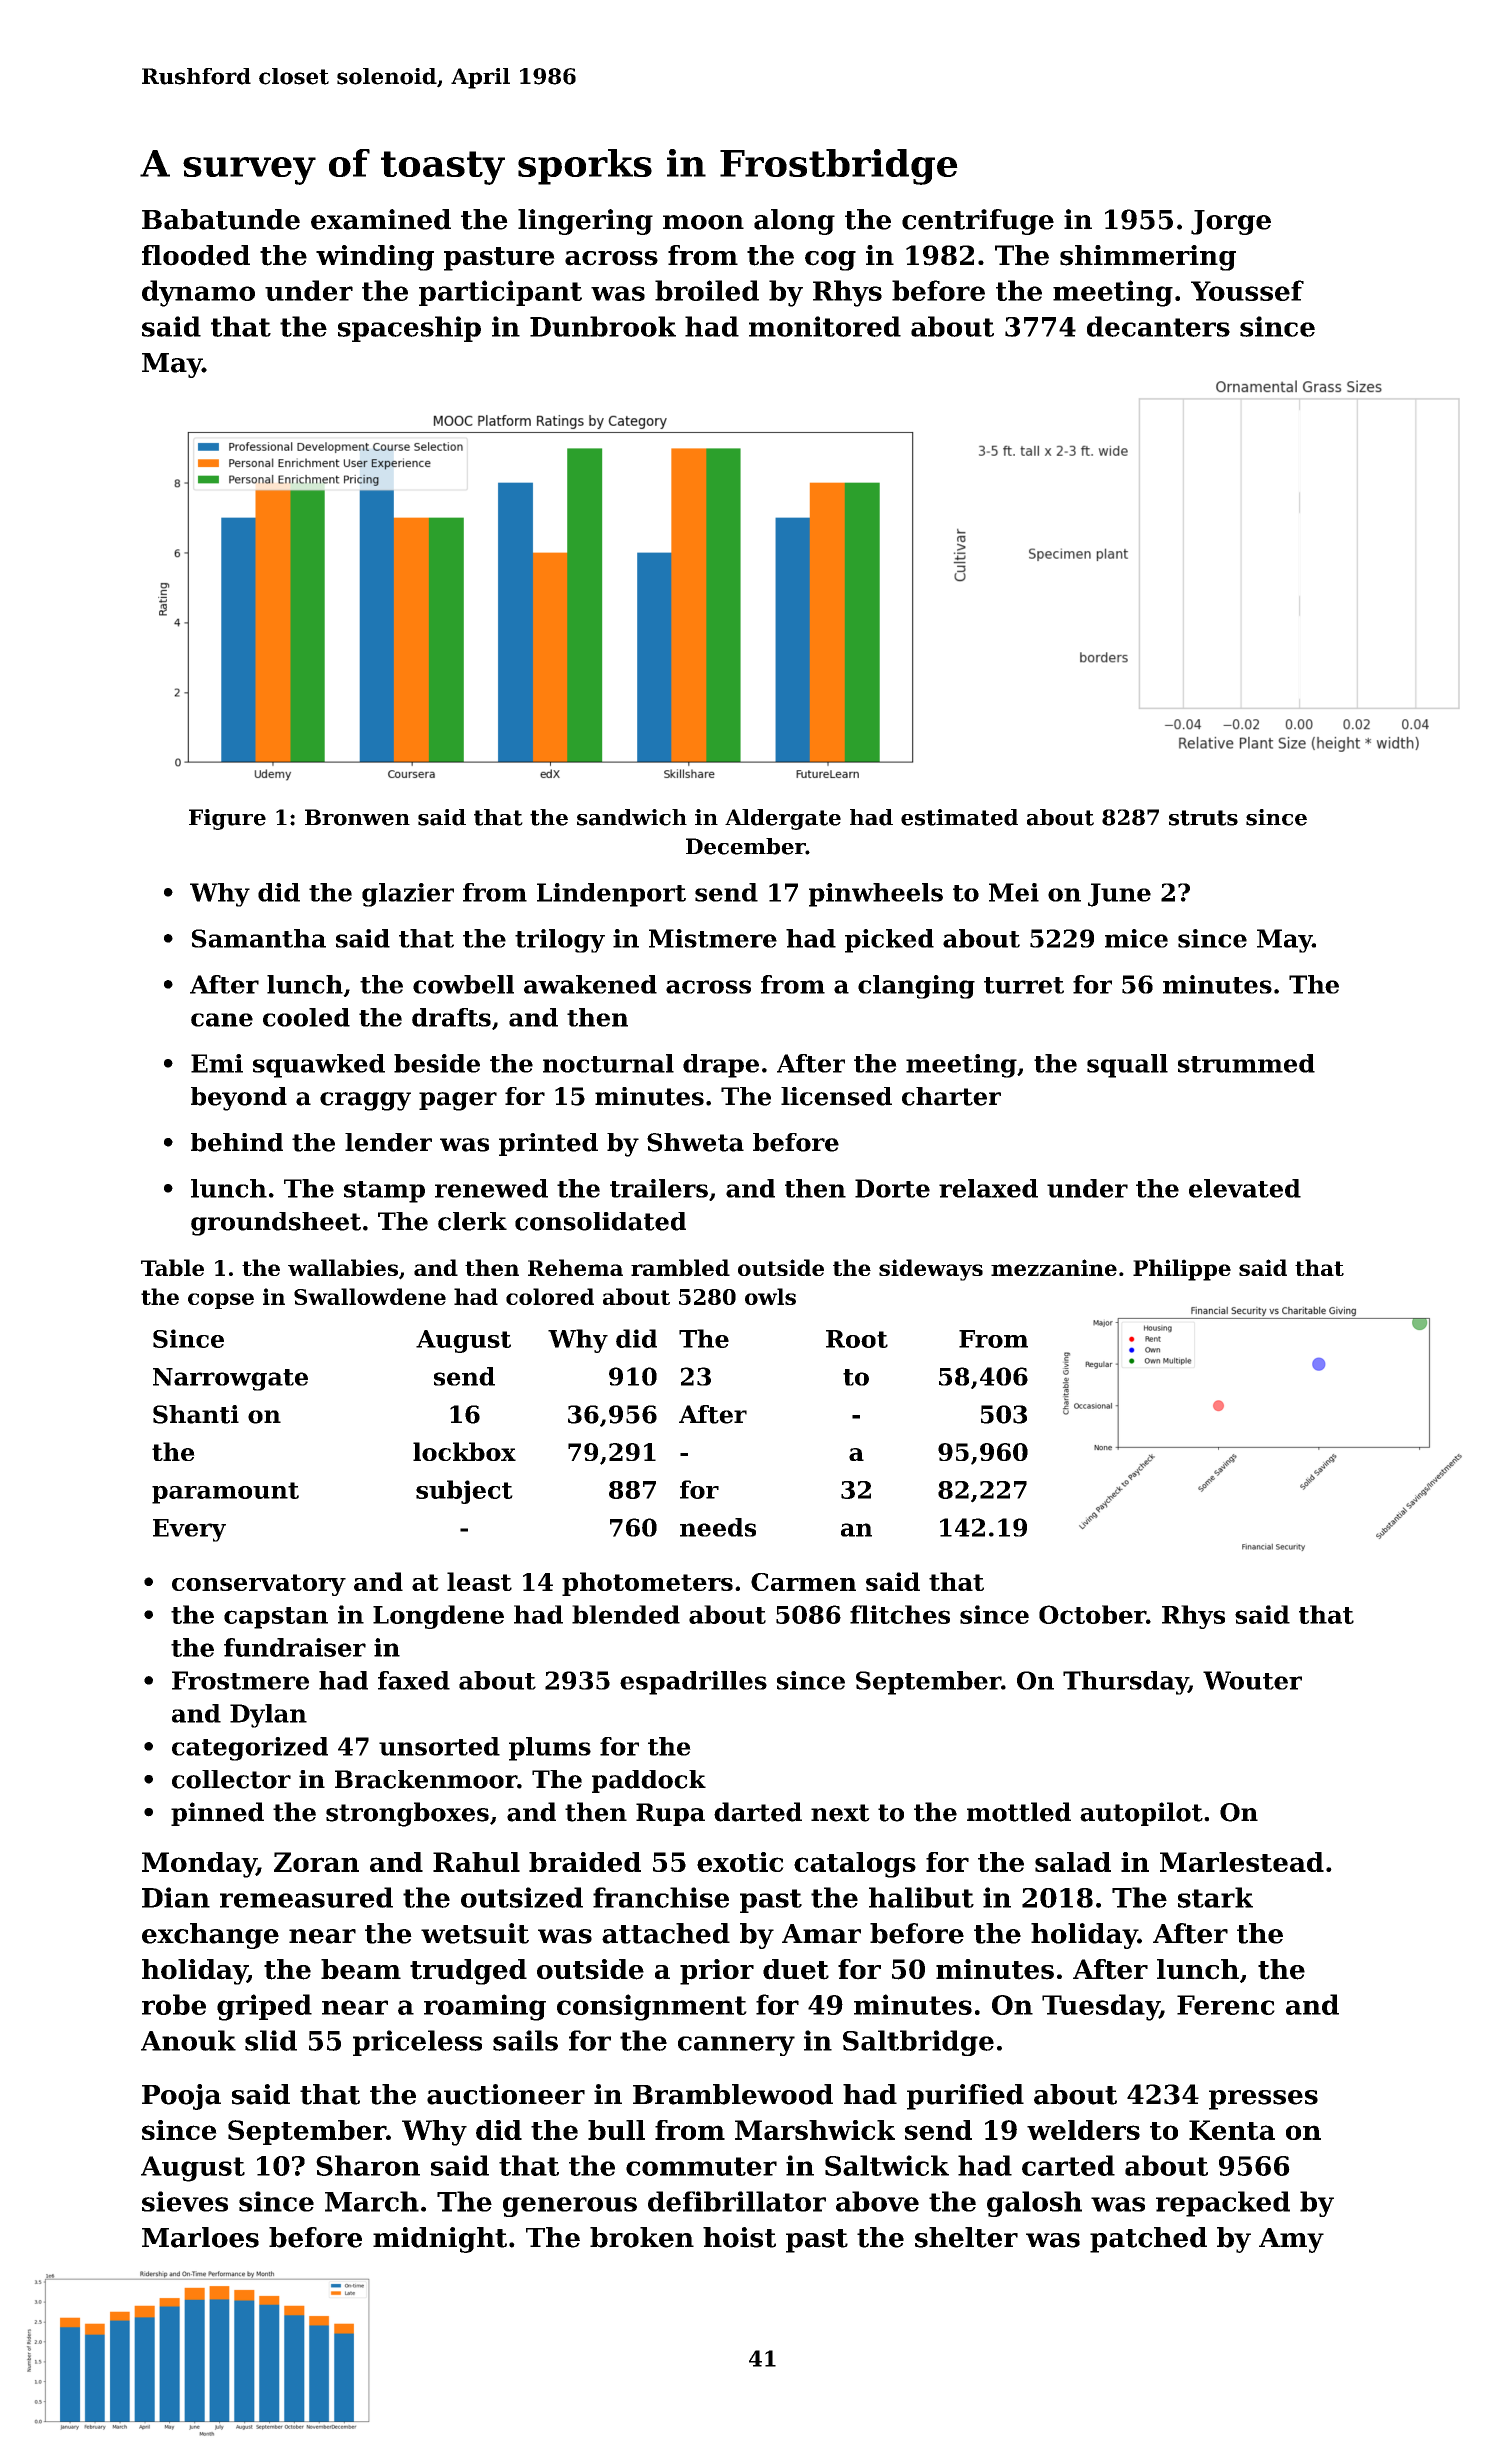 This page has width=1496, height=2464. Describe the element at coordinates (276, 1224) in the page. I see `groundsheet` at that location.
